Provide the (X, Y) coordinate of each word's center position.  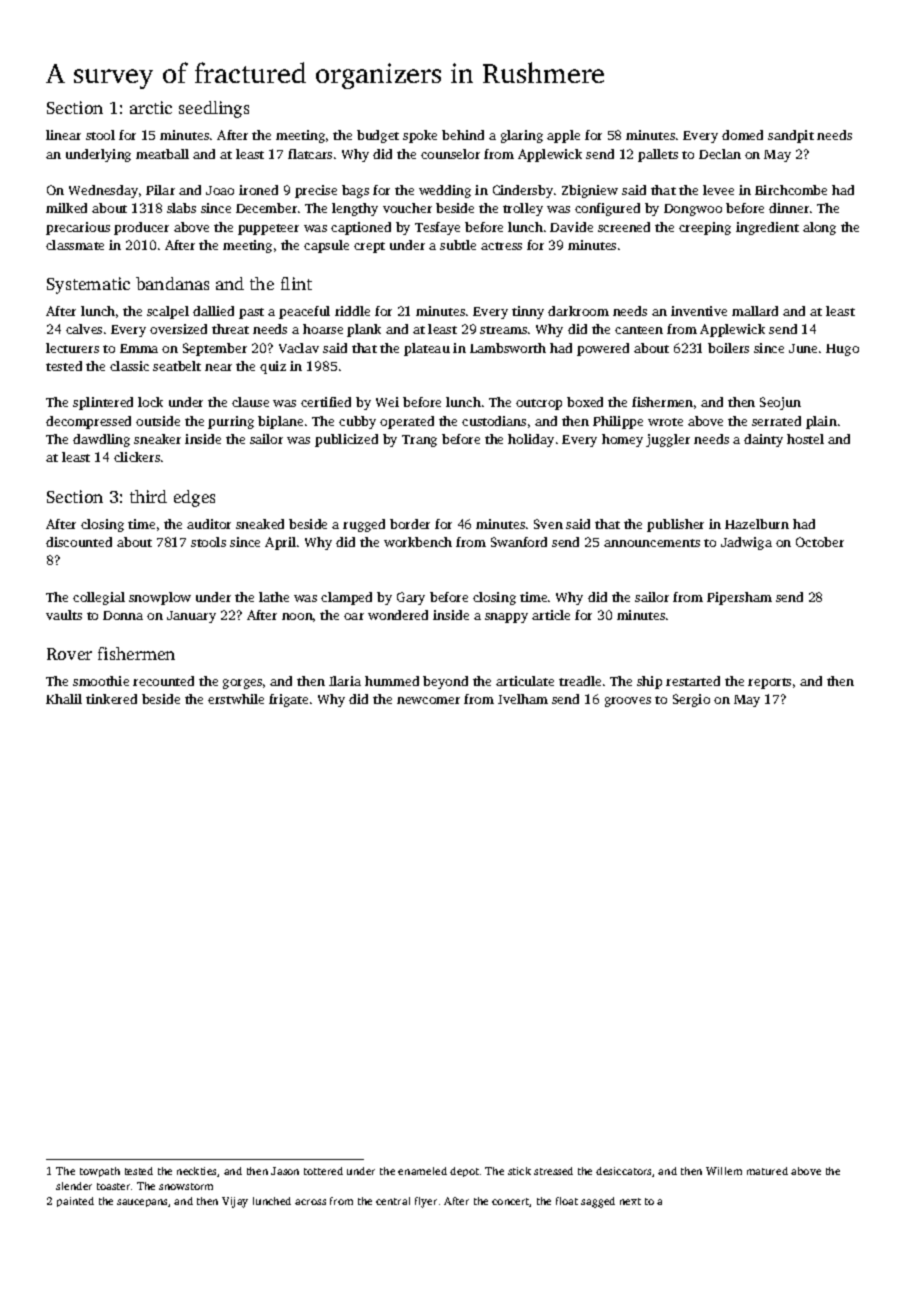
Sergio (691, 700)
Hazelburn (757, 524)
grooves (628, 702)
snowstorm (186, 1186)
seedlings (214, 109)
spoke (420, 136)
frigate (288, 700)
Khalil (64, 699)
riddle (352, 311)
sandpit (791, 136)
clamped (346, 598)
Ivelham (523, 699)
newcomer (428, 700)
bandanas (172, 283)
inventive (699, 311)
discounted (79, 542)
